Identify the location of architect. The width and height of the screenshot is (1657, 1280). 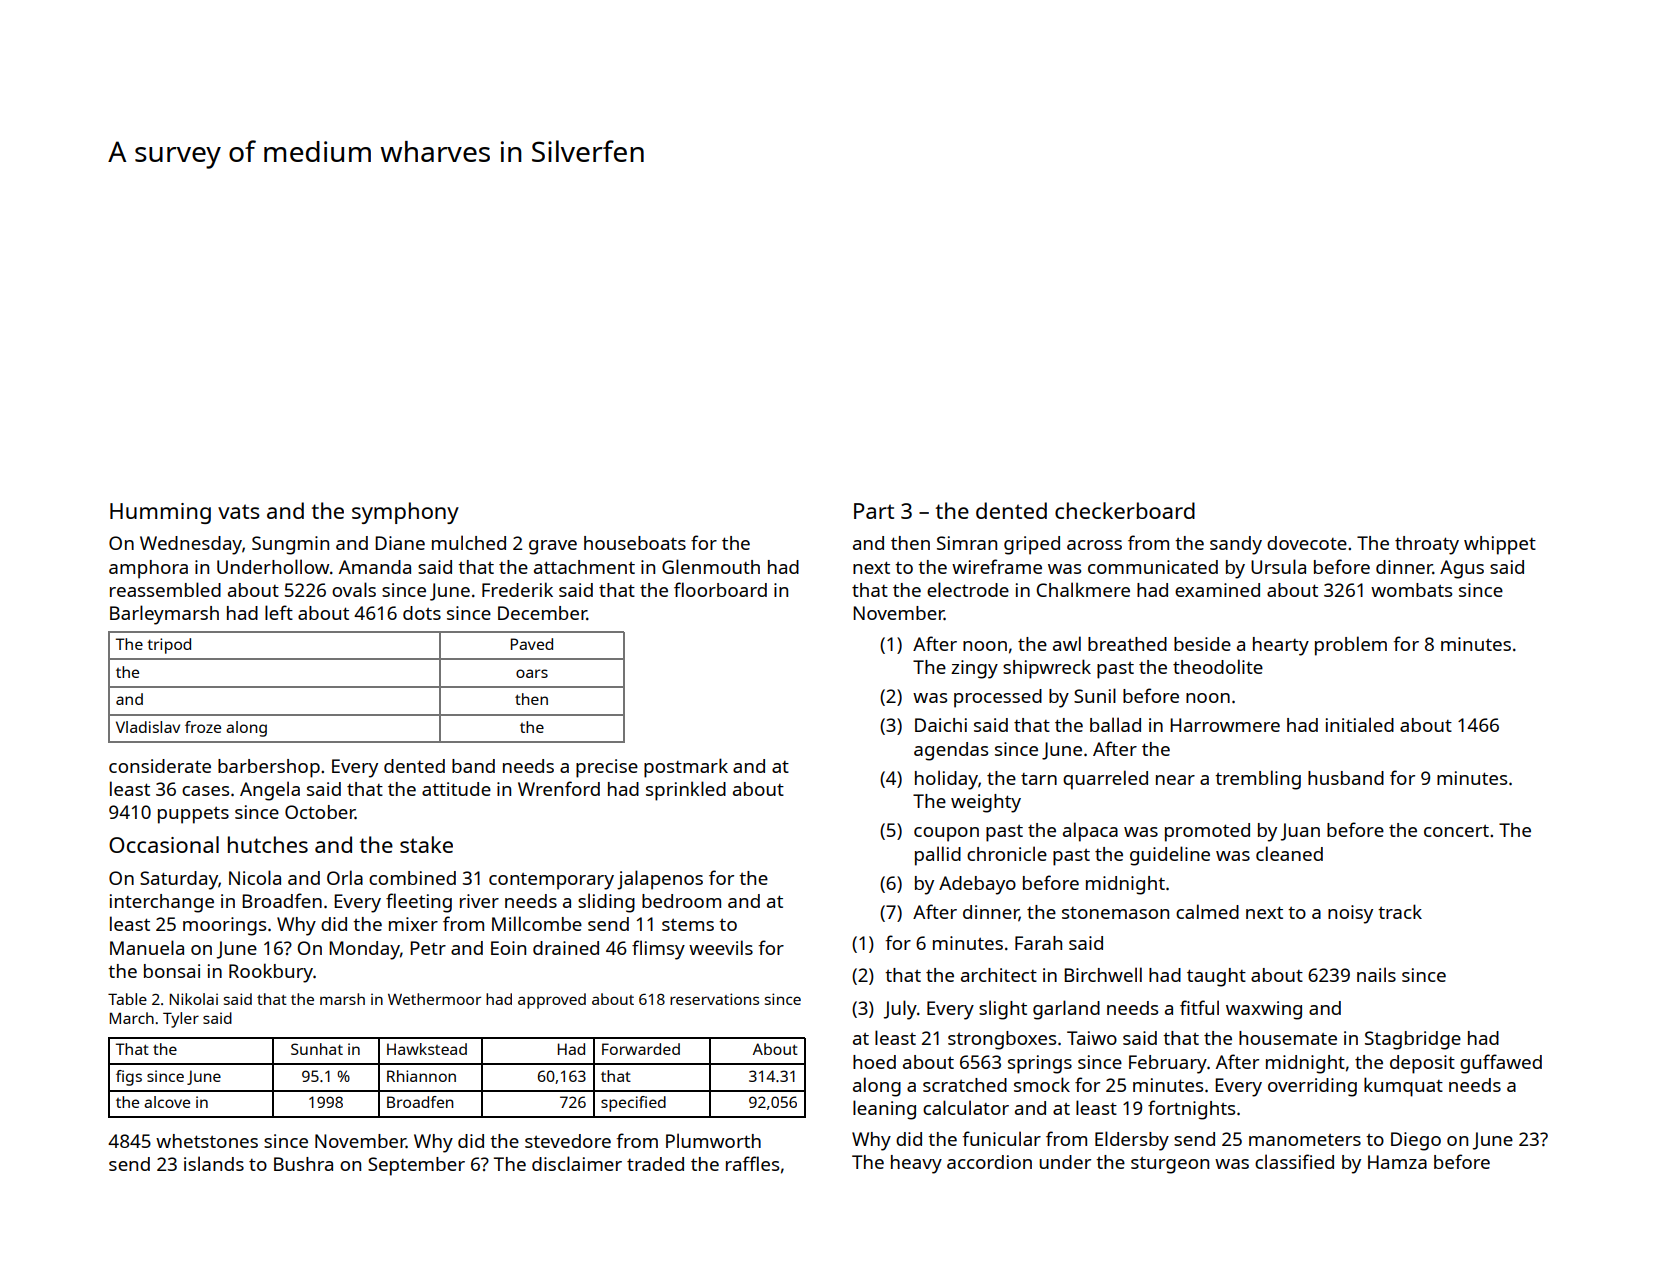
(999, 975).
